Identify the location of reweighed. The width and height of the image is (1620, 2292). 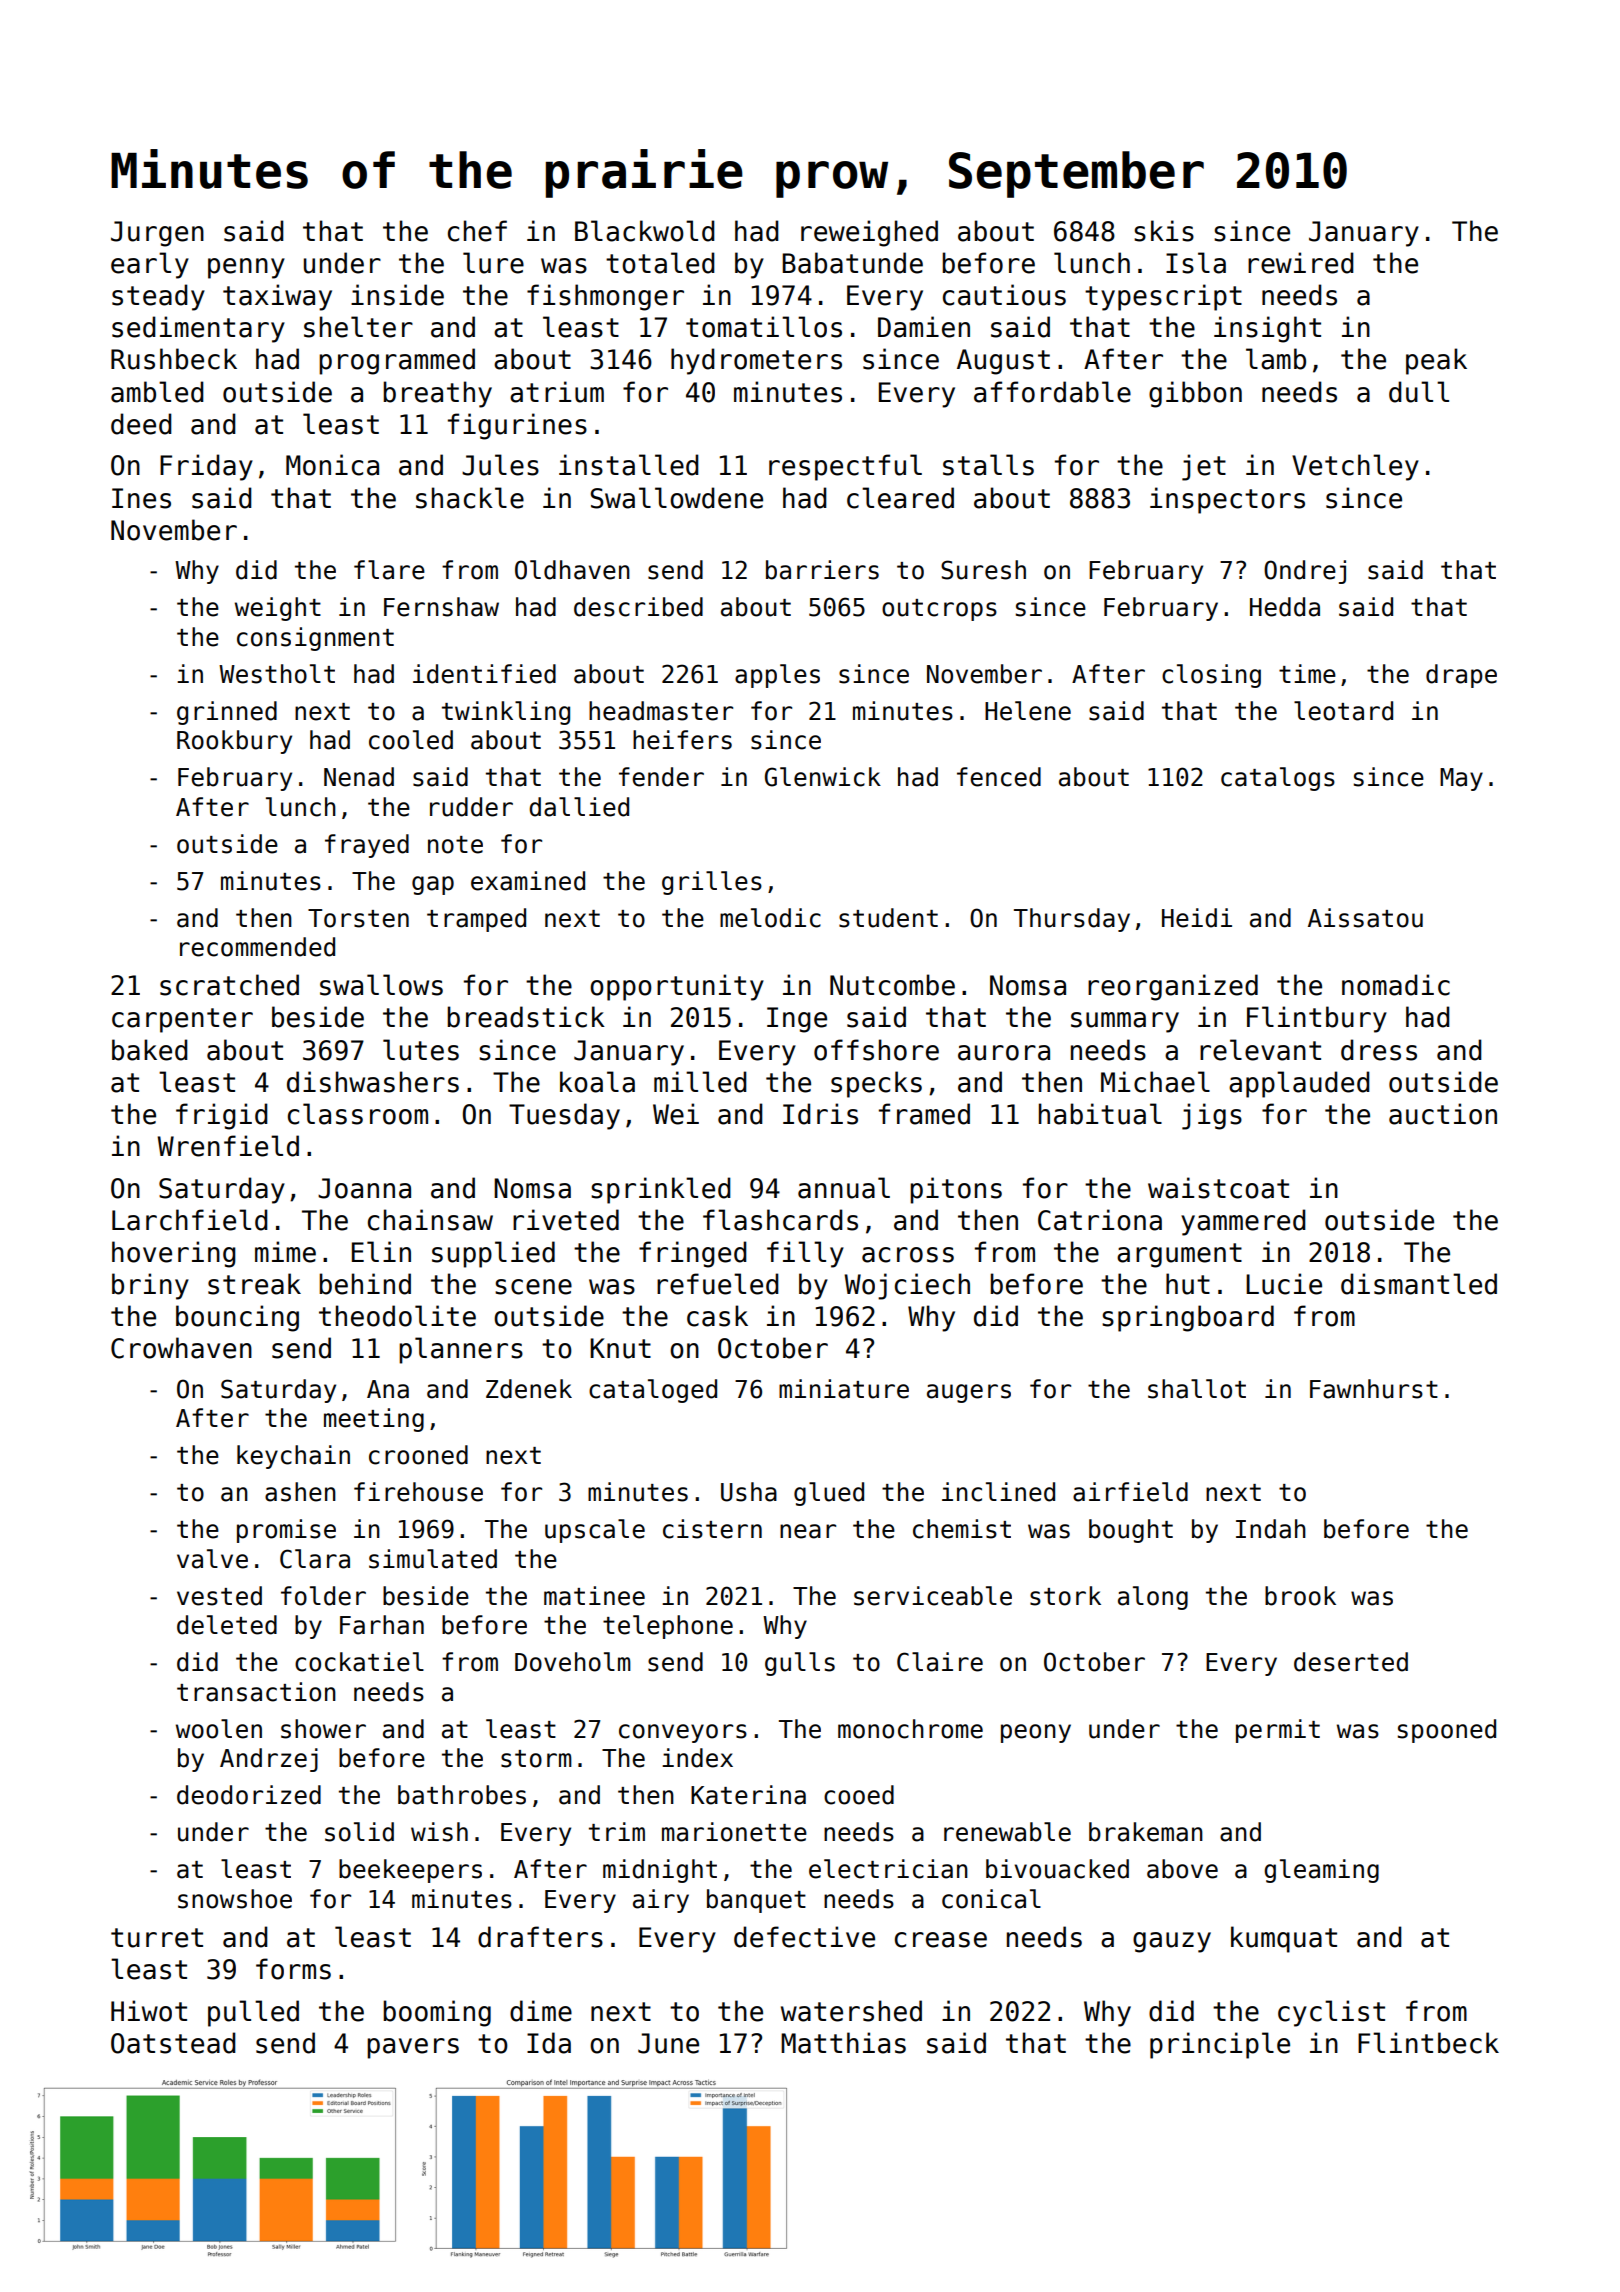
(869, 233).
